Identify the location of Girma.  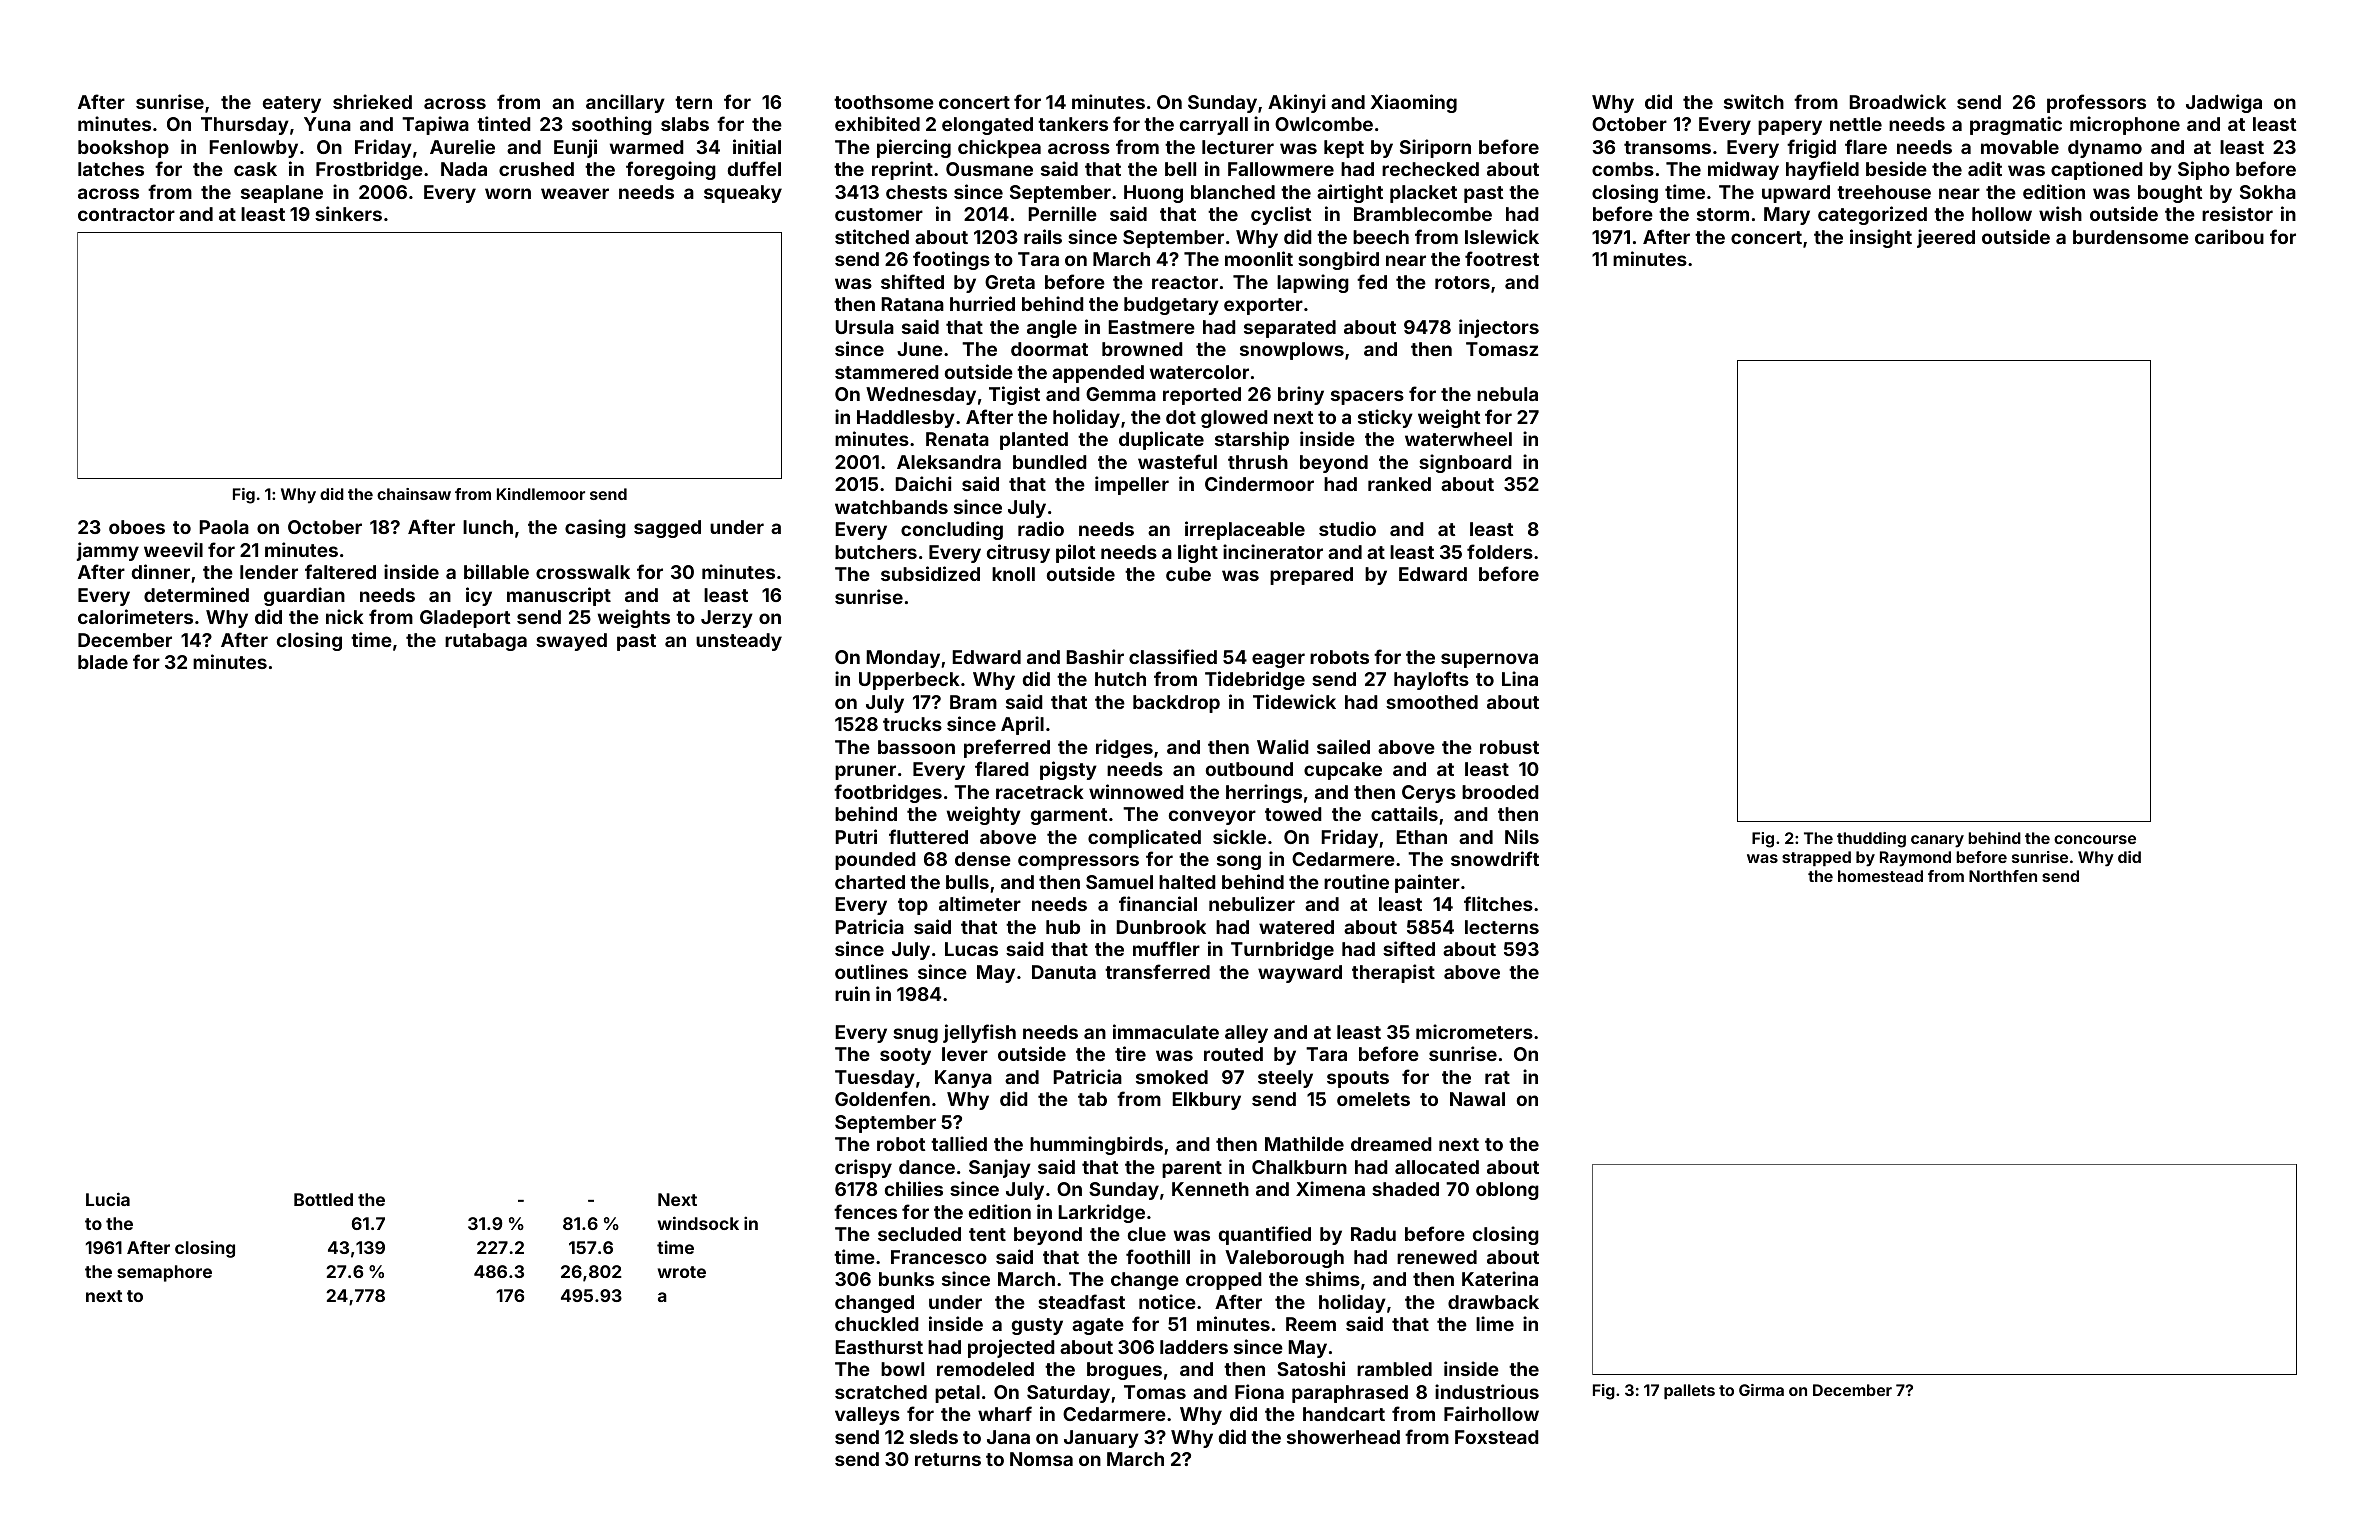
(1761, 1390).
